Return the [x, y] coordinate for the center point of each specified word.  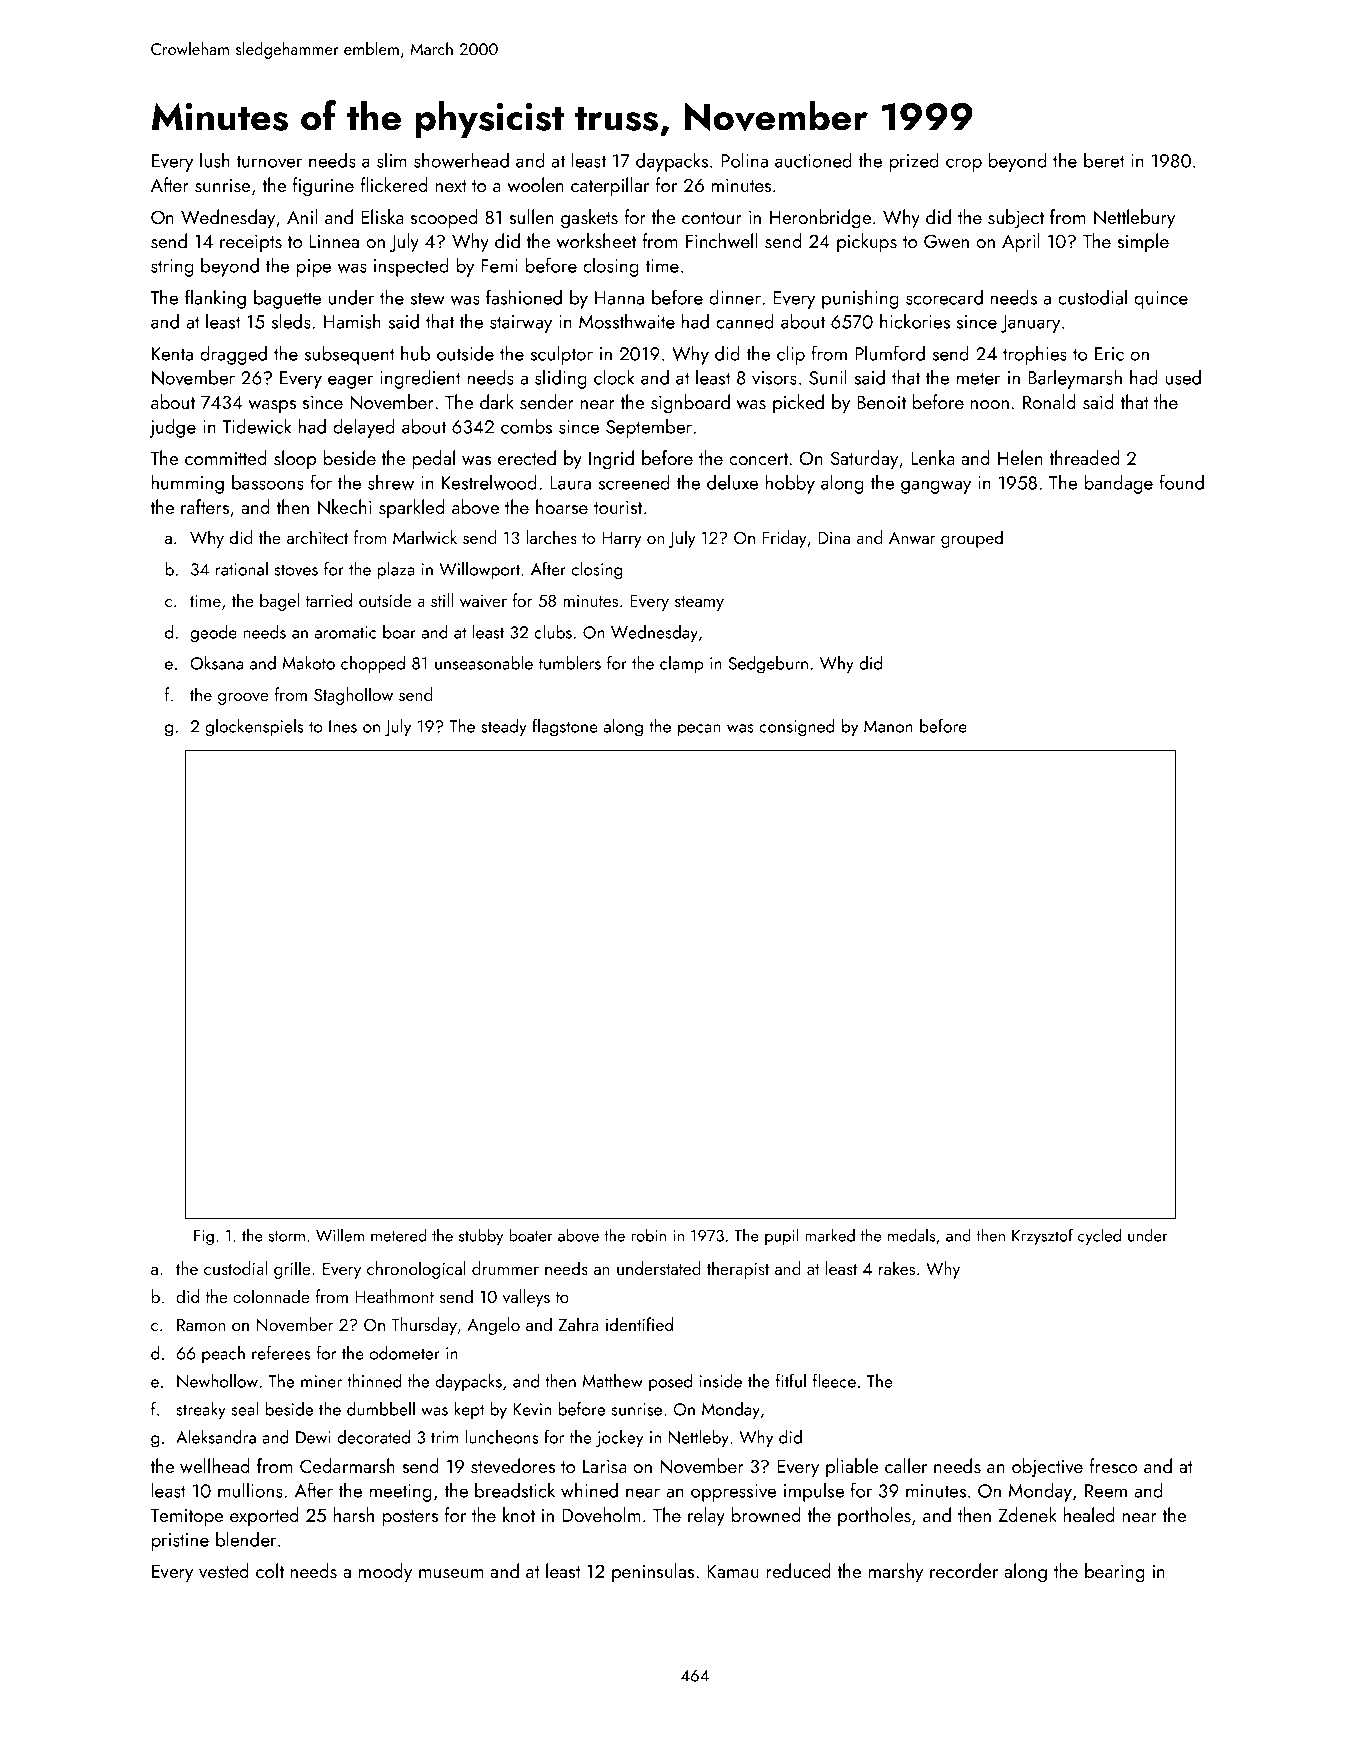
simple [1143, 242]
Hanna [619, 298]
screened [634, 482]
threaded [1084, 457]
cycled [1099, 1236]
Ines [343, 726]
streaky [201, 1411]
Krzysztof [1042, 1236]
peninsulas [653, 1572]
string [172, 268]
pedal [434, 459]
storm [287, 1236]
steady [504, 728]
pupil [782, 1236]
